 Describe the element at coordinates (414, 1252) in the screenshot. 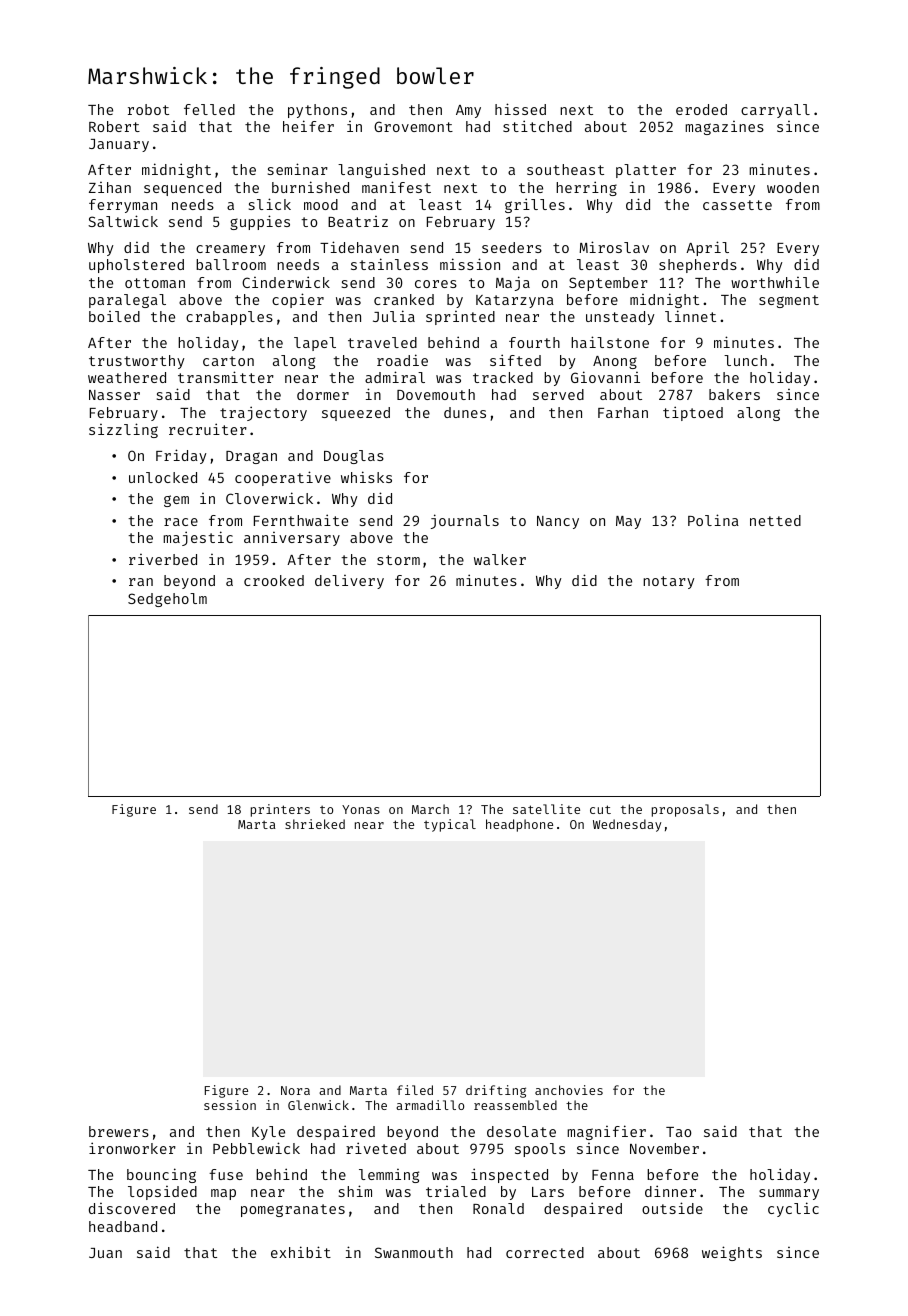

I see `Swanmouth` at that location.
